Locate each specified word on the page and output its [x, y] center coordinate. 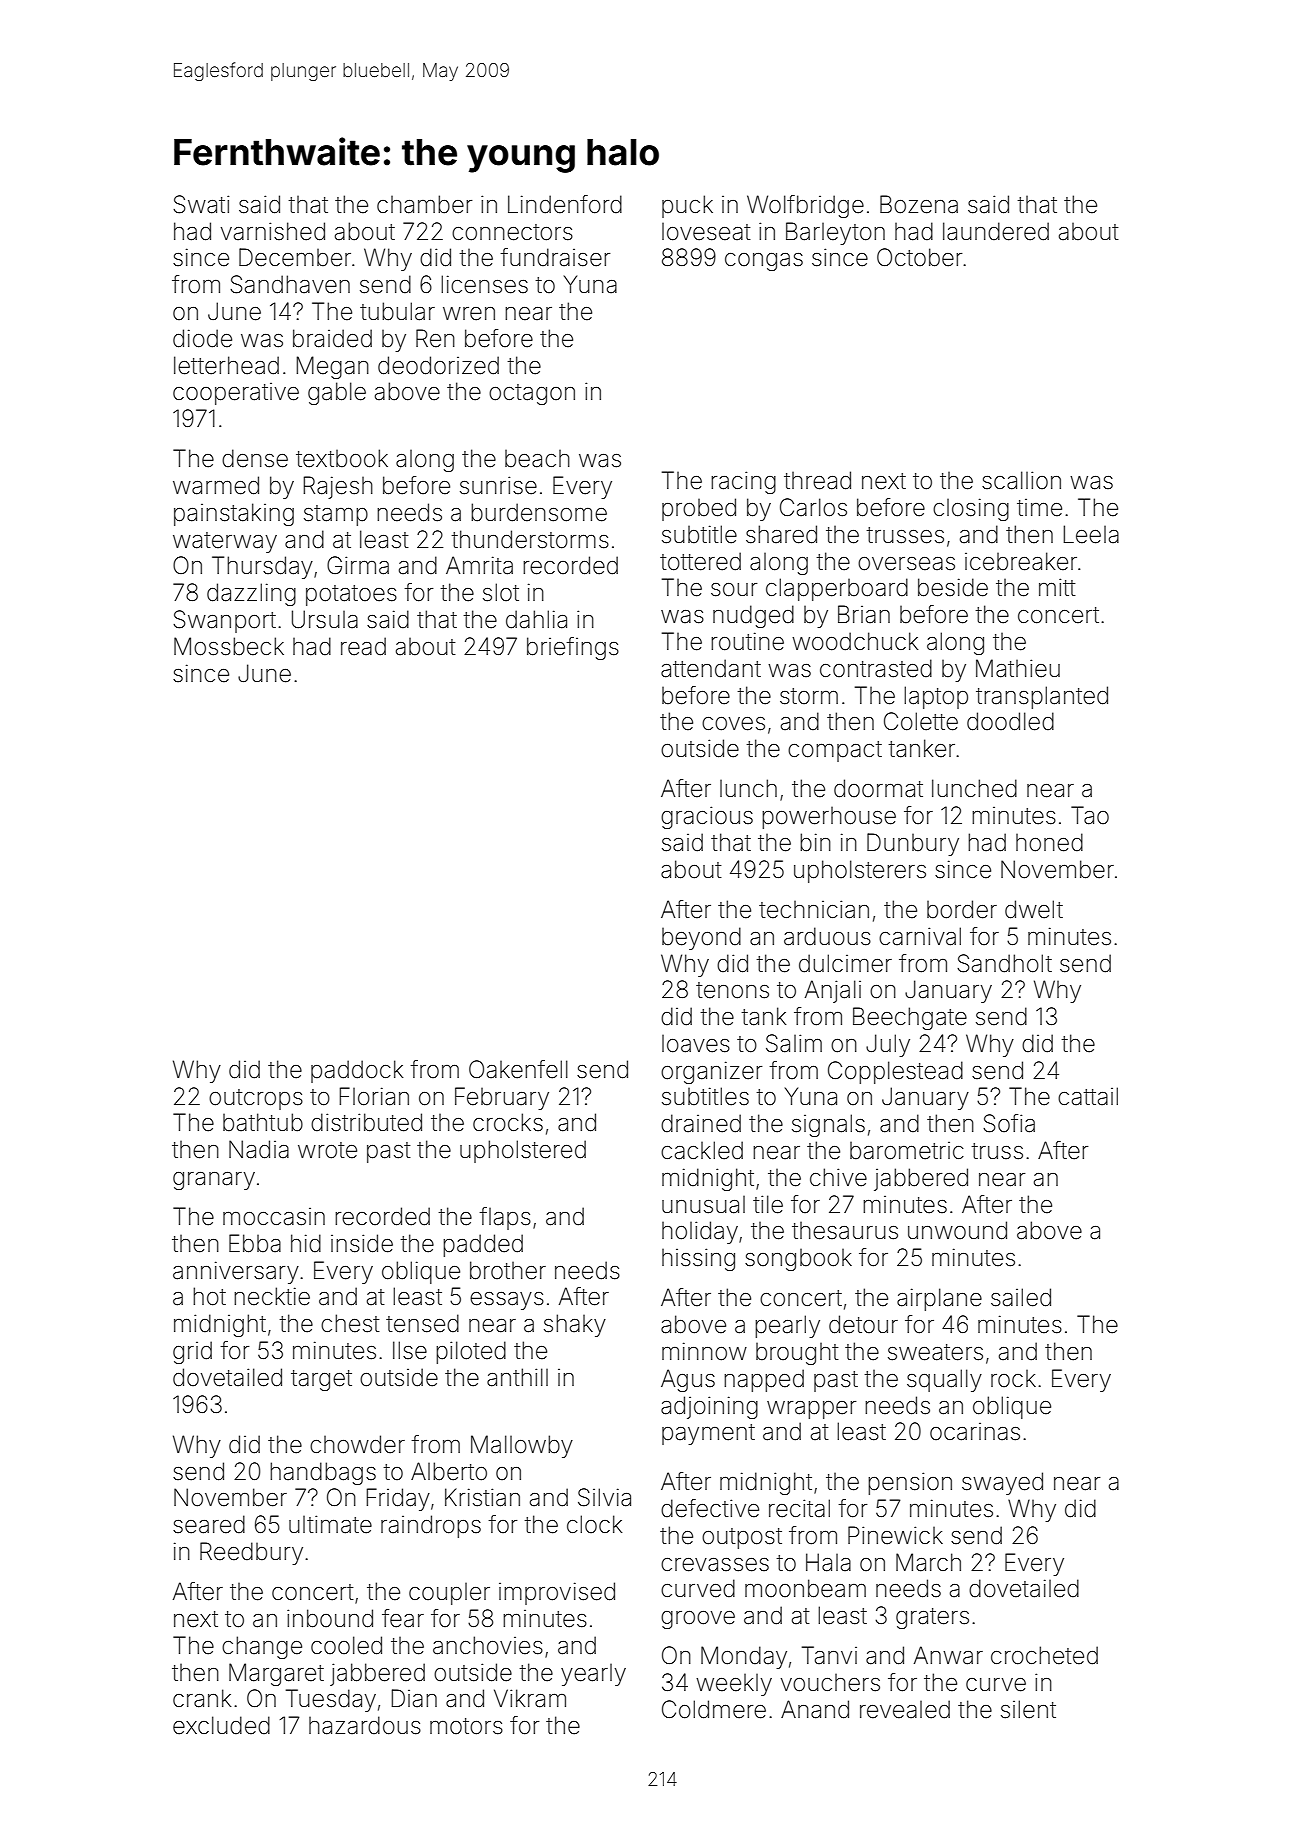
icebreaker [1021, 561]
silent [1028, 1709]
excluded [221, 1725]
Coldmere [714, 1709]
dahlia [536, 619]
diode [202, 338]
